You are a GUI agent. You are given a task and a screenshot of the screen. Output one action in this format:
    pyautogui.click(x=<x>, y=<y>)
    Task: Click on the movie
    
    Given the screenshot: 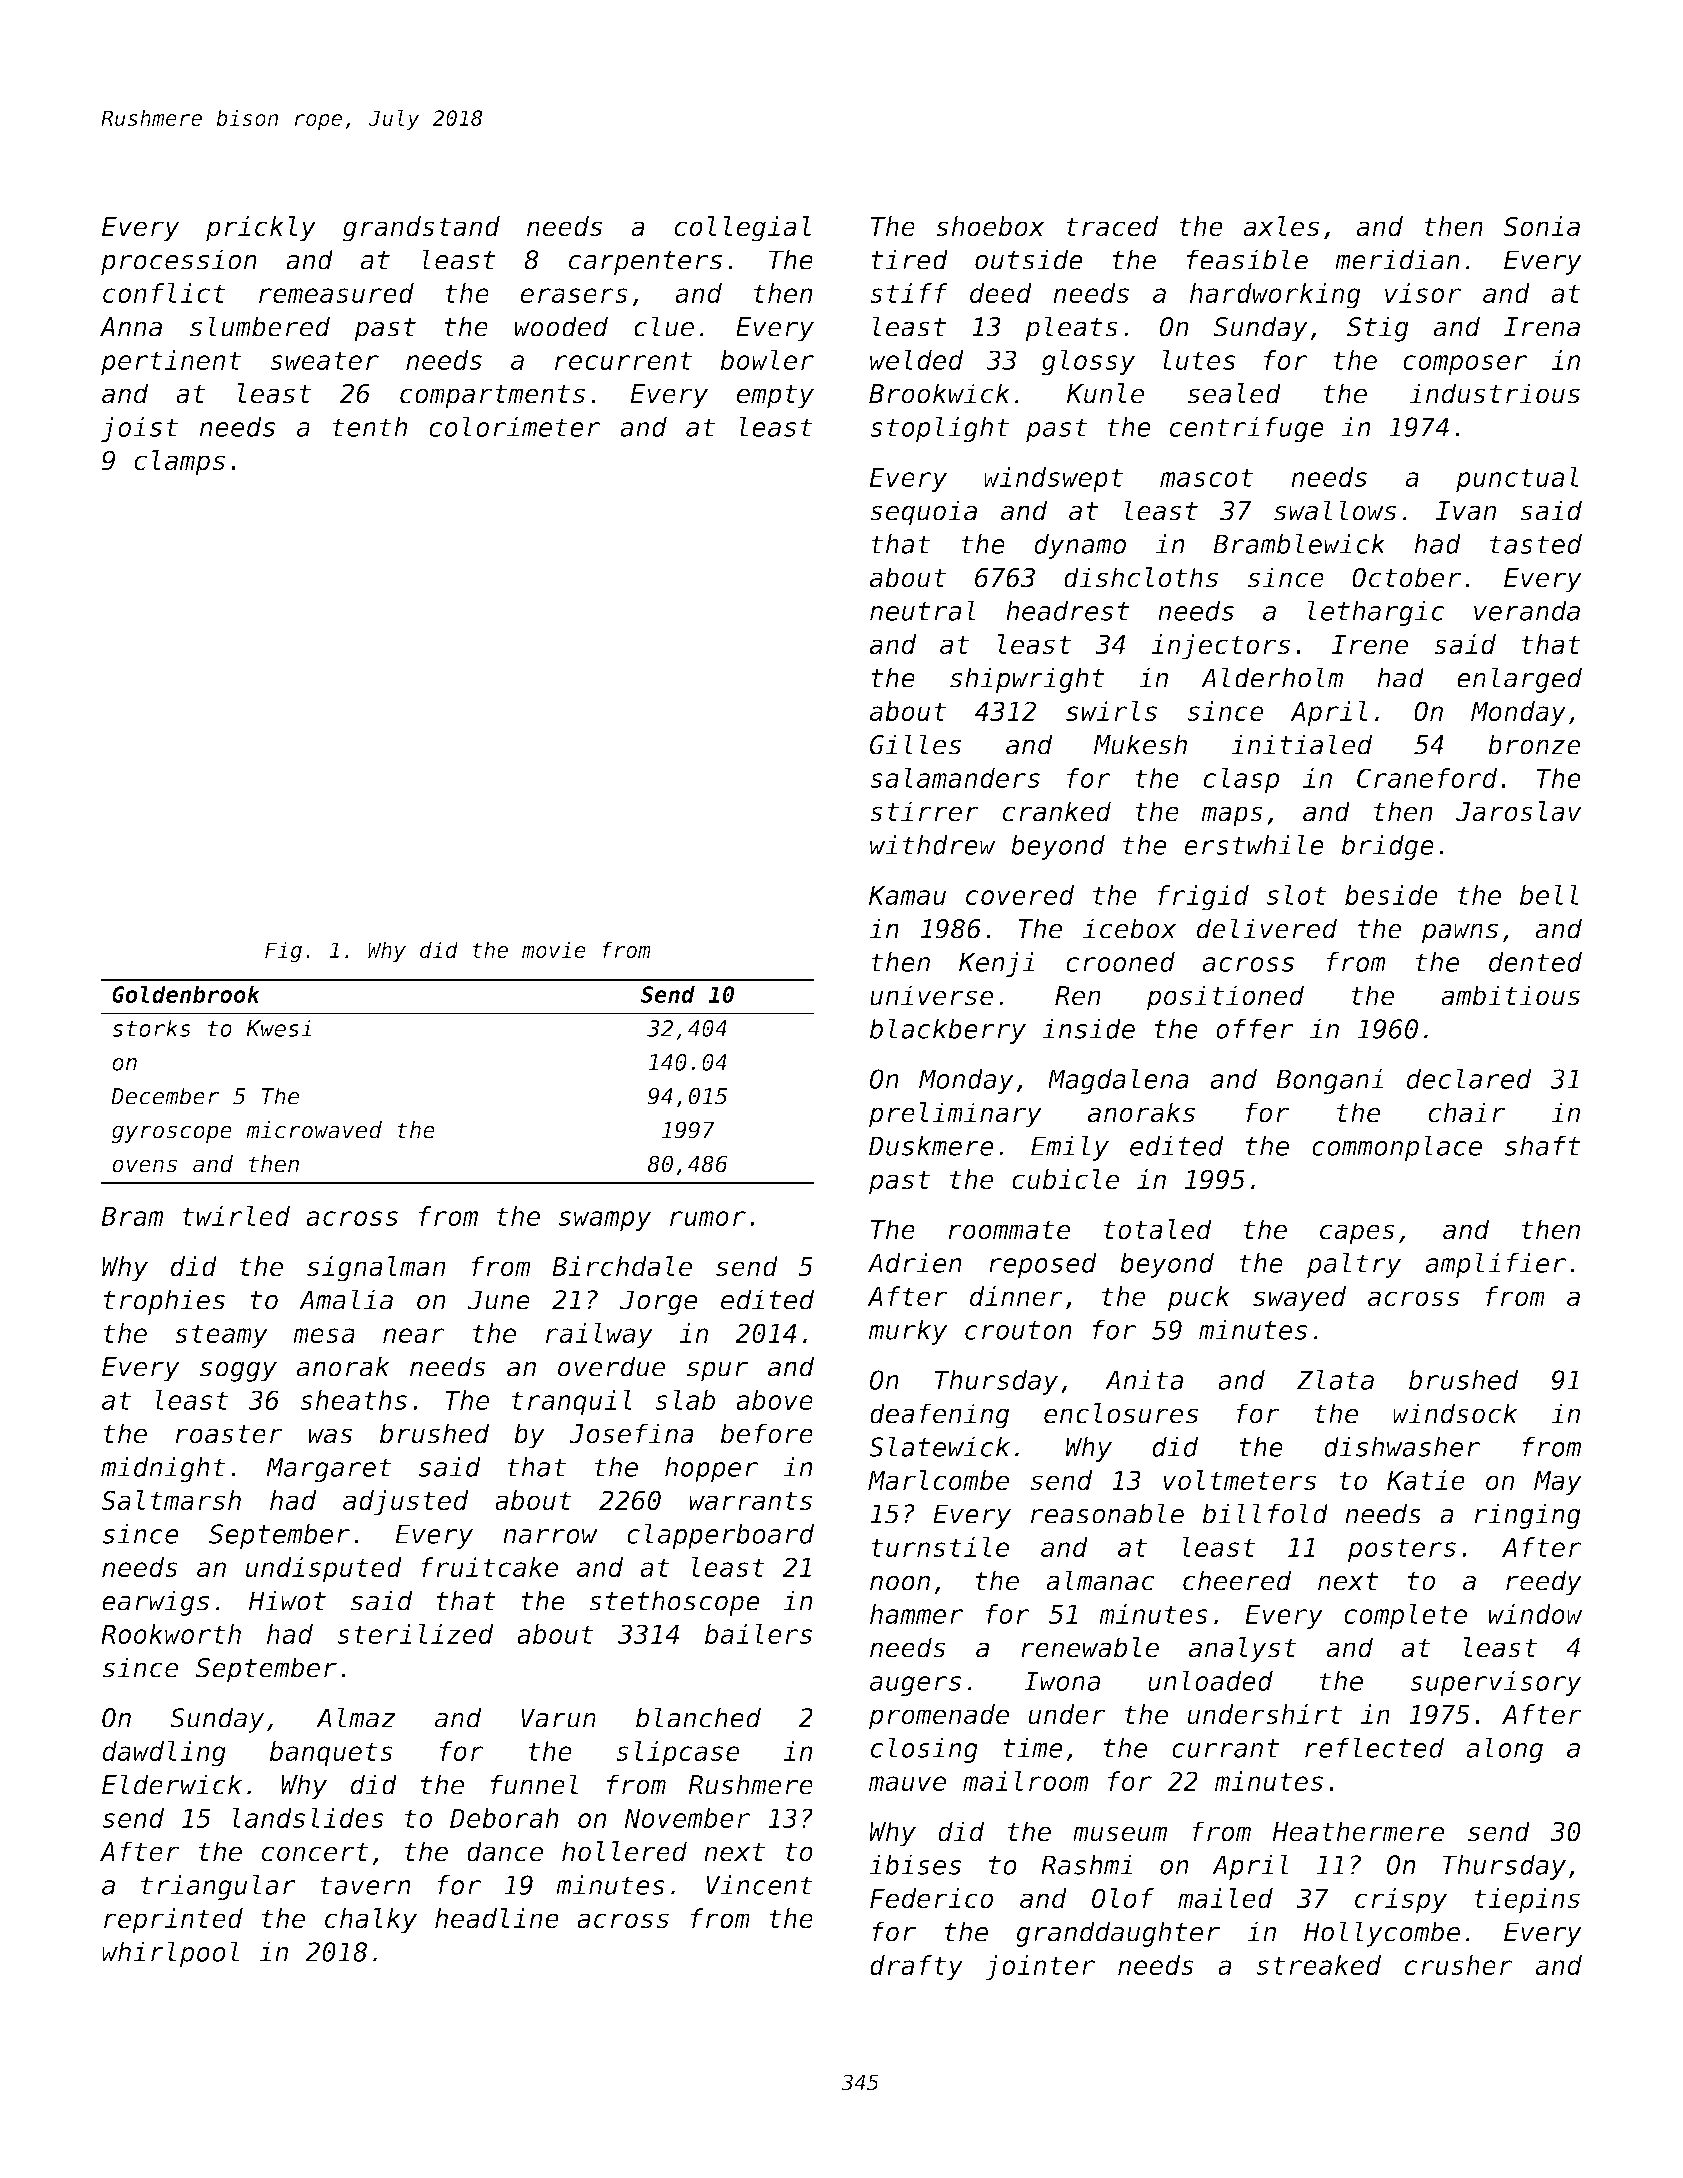 What is the action you would take?
    pyautogui.click(x=554, y=949)
